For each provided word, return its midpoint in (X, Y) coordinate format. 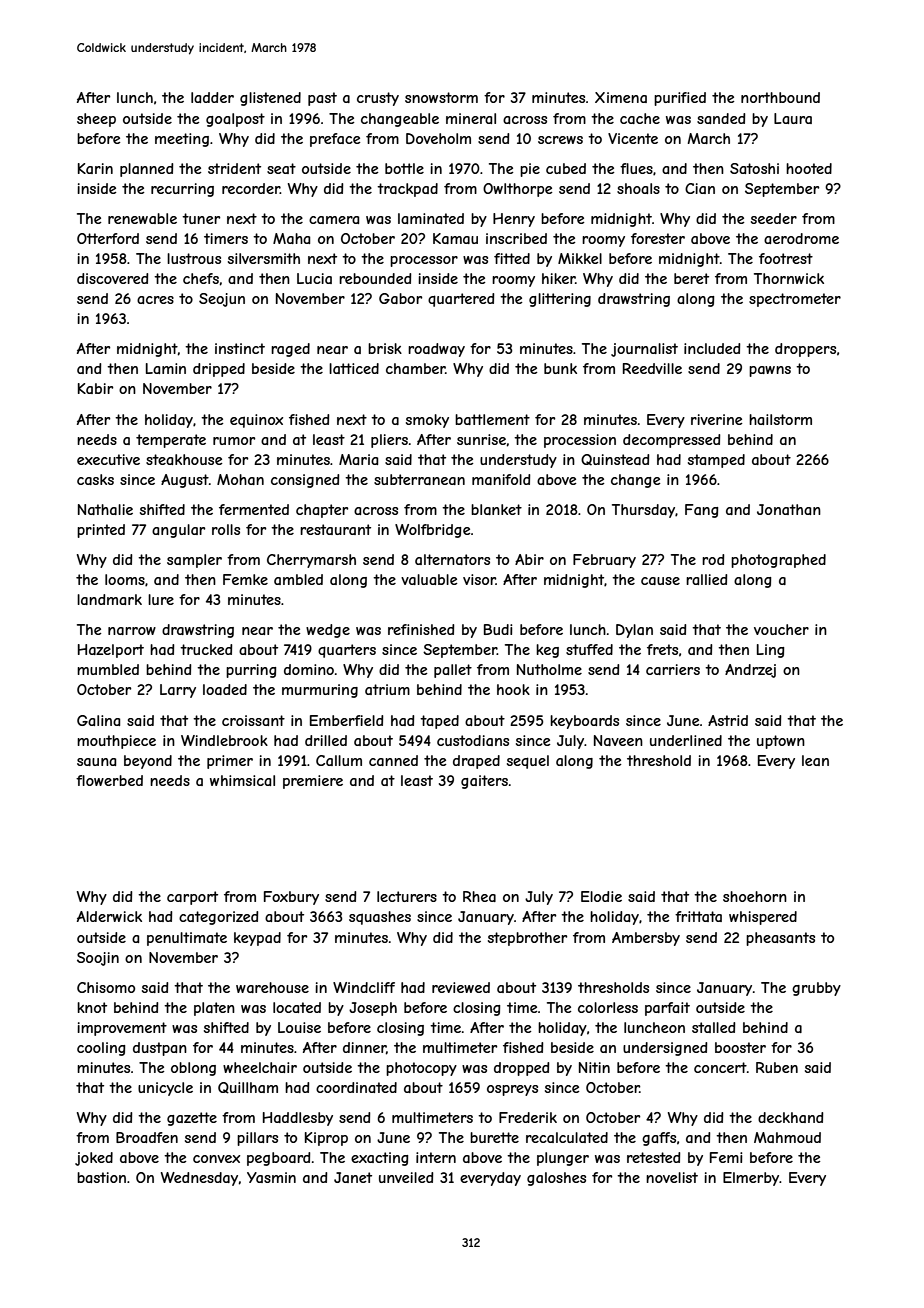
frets (662, 649)
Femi (726, 1157)
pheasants (780, 939)
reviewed (461, 987)
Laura (793, 118)
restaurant (335, 529)
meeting (182, 140)
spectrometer (795, 300)
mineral (471, 118)
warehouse (272, 987)
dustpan (160, 1049)
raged (290, 350)
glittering (560, 300)
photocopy (421, 1069)
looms (125, 579)
